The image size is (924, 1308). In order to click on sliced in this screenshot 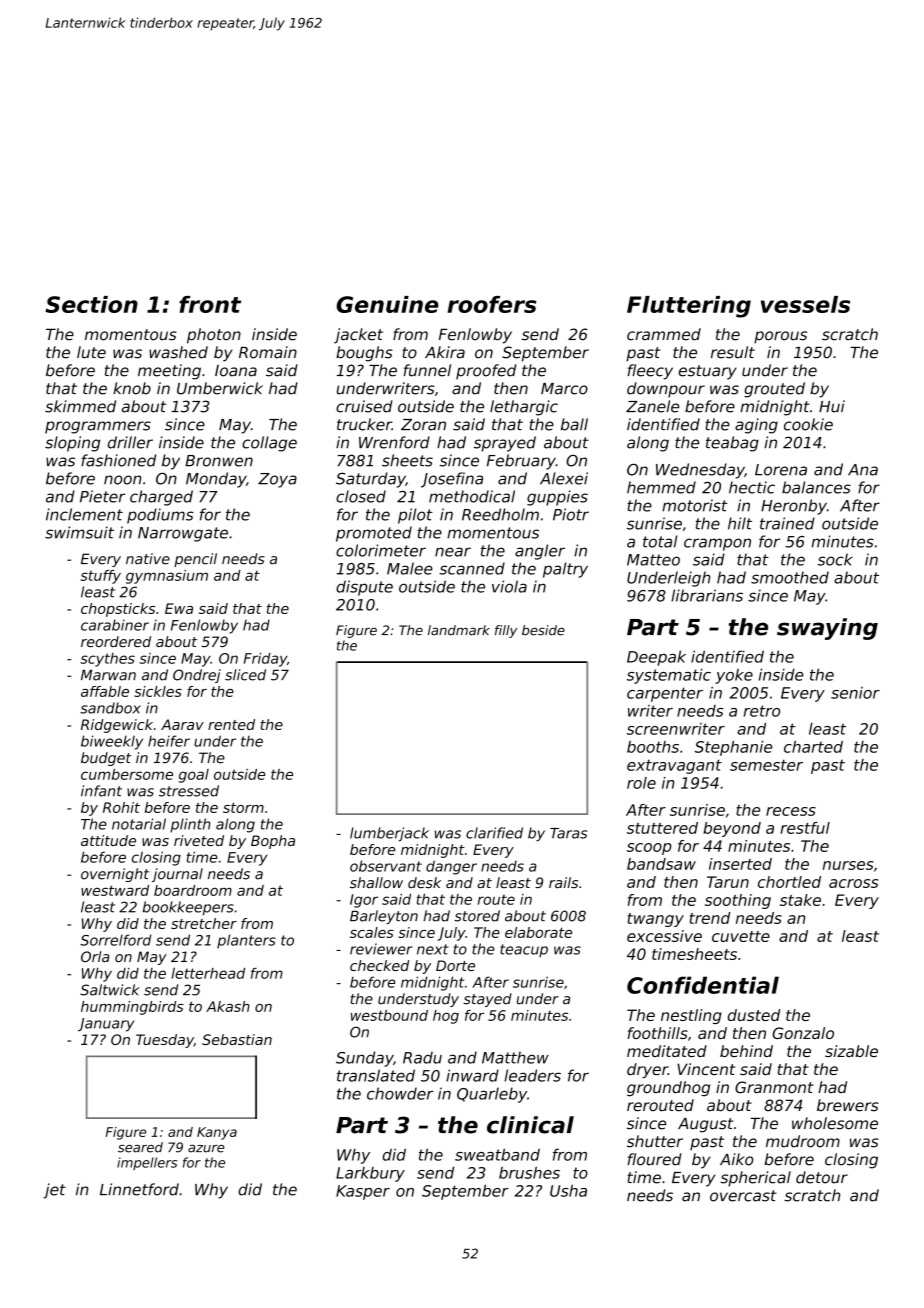, I will do `click(245, 675)`.
